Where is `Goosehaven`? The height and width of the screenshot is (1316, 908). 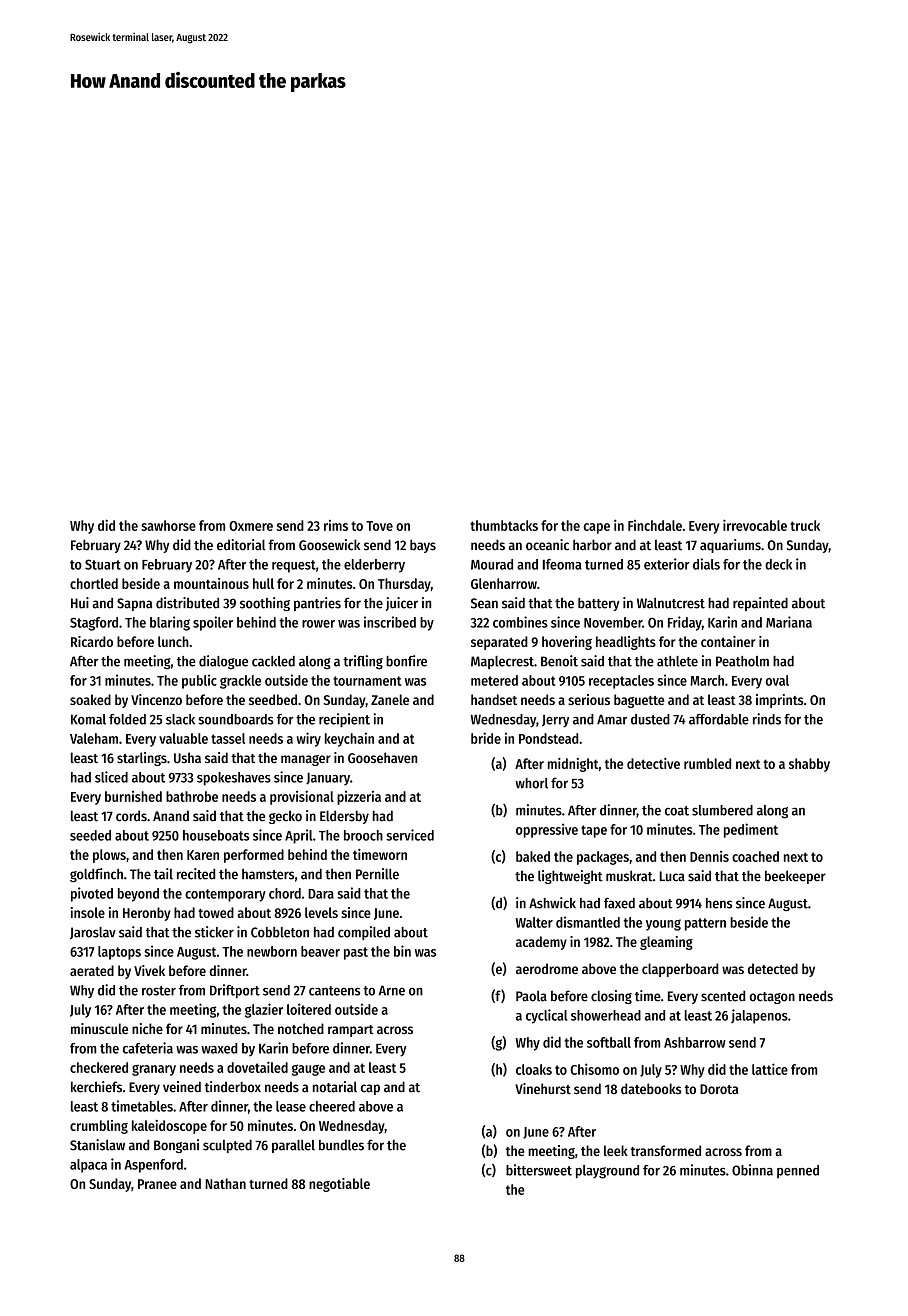
Goosehaven is located at coordinates (382, 757).
